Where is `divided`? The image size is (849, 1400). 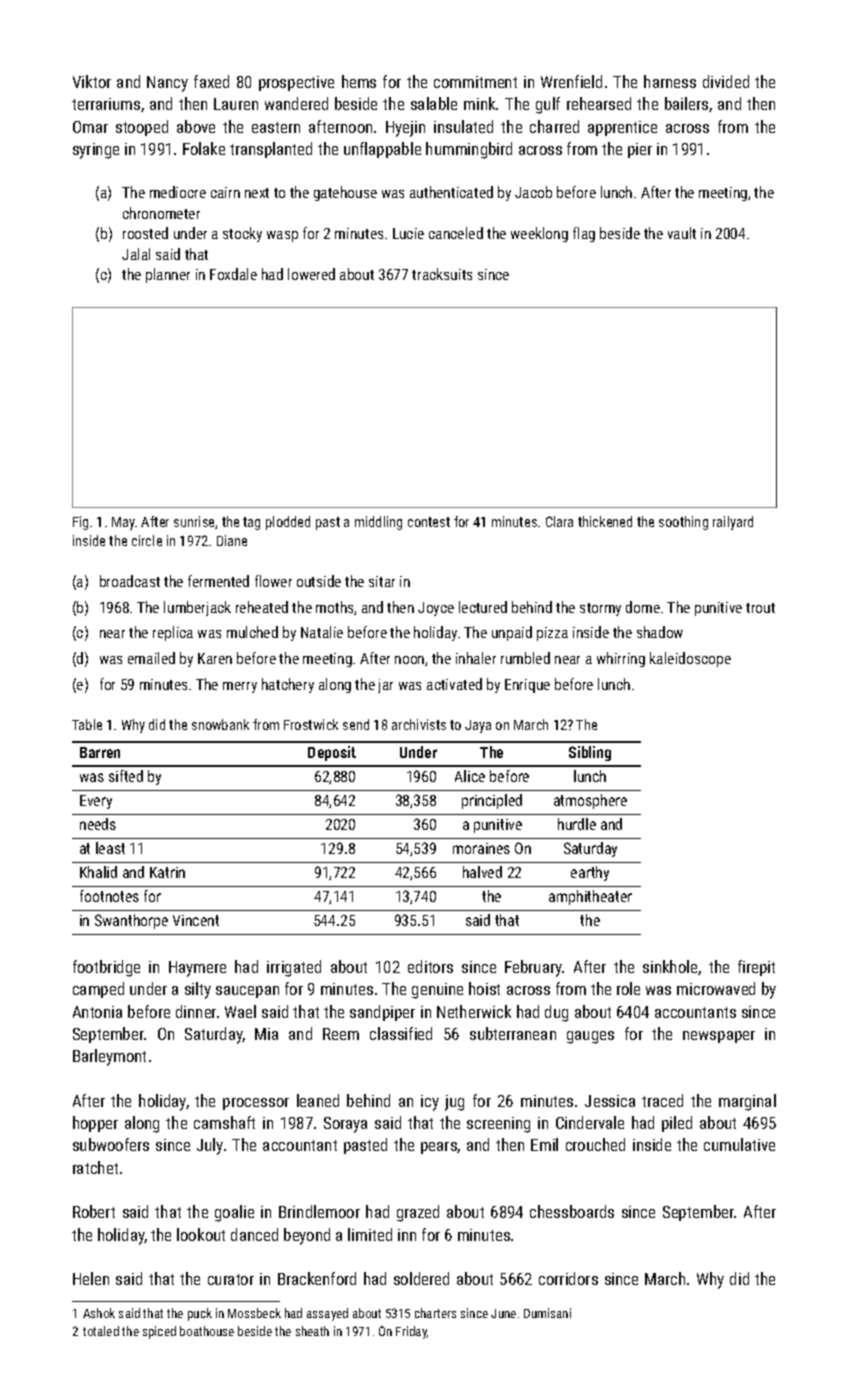
divided is located at coordinates (726, 81).
